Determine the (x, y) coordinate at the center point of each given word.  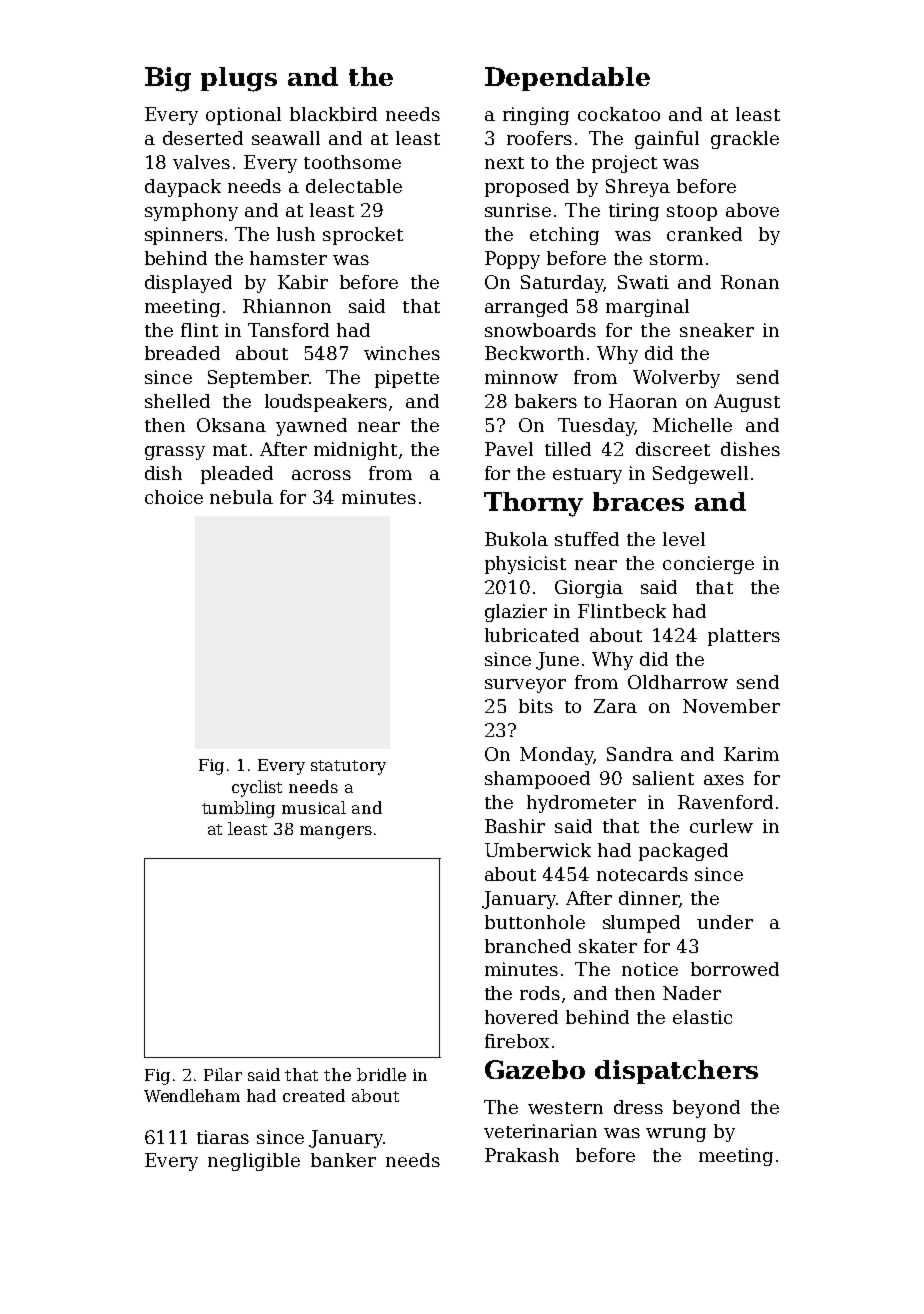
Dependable (567, 79)
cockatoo (619, 114)
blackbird (333, 114)
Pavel (509, 449)
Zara (615, 706)
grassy (175, 453)
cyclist (257, 788)
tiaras (223, 1137)
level (684, 539)
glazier (516, 613)
